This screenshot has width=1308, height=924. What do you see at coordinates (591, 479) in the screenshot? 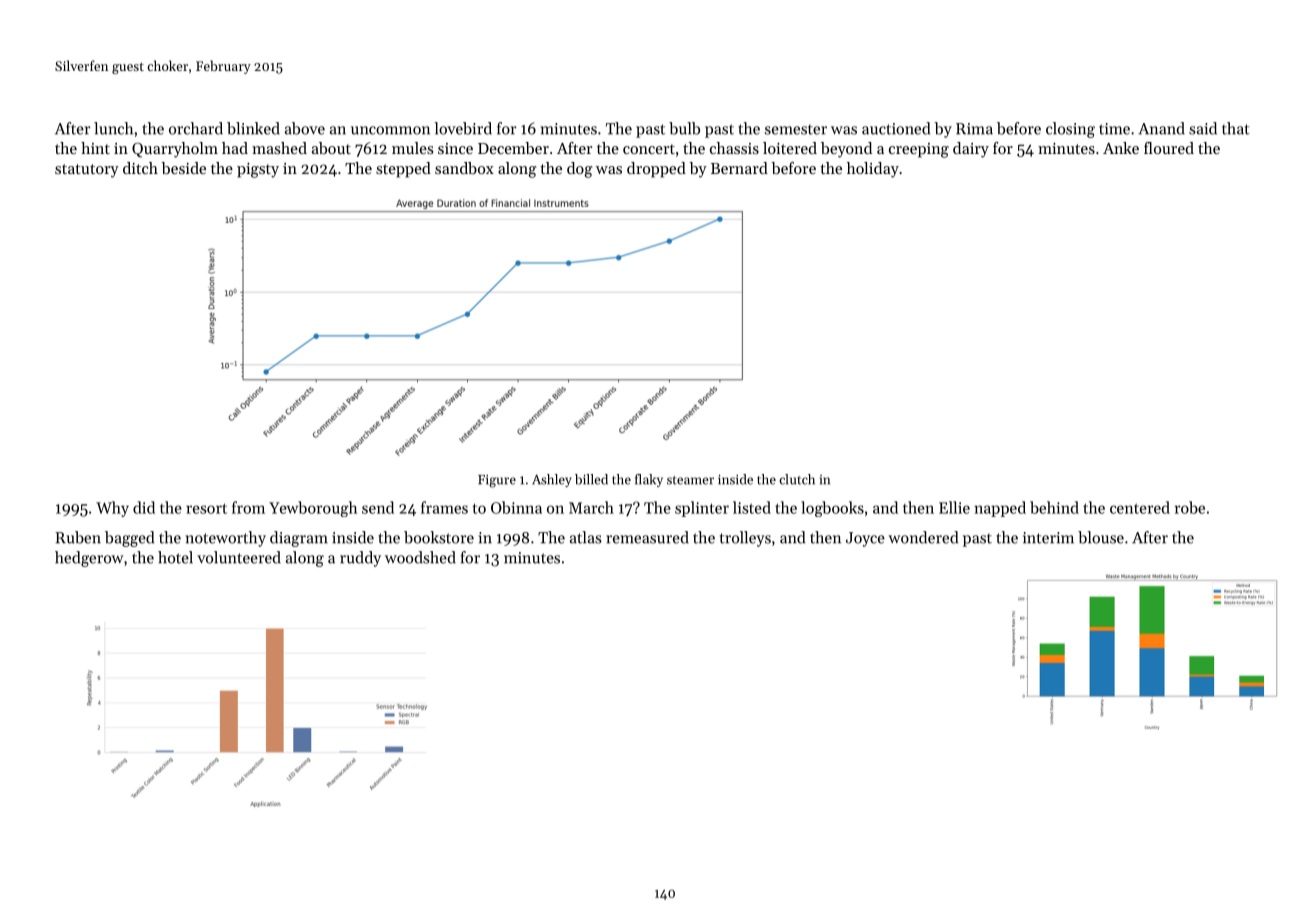
I see `billed` at bounding box center [591, 479].
